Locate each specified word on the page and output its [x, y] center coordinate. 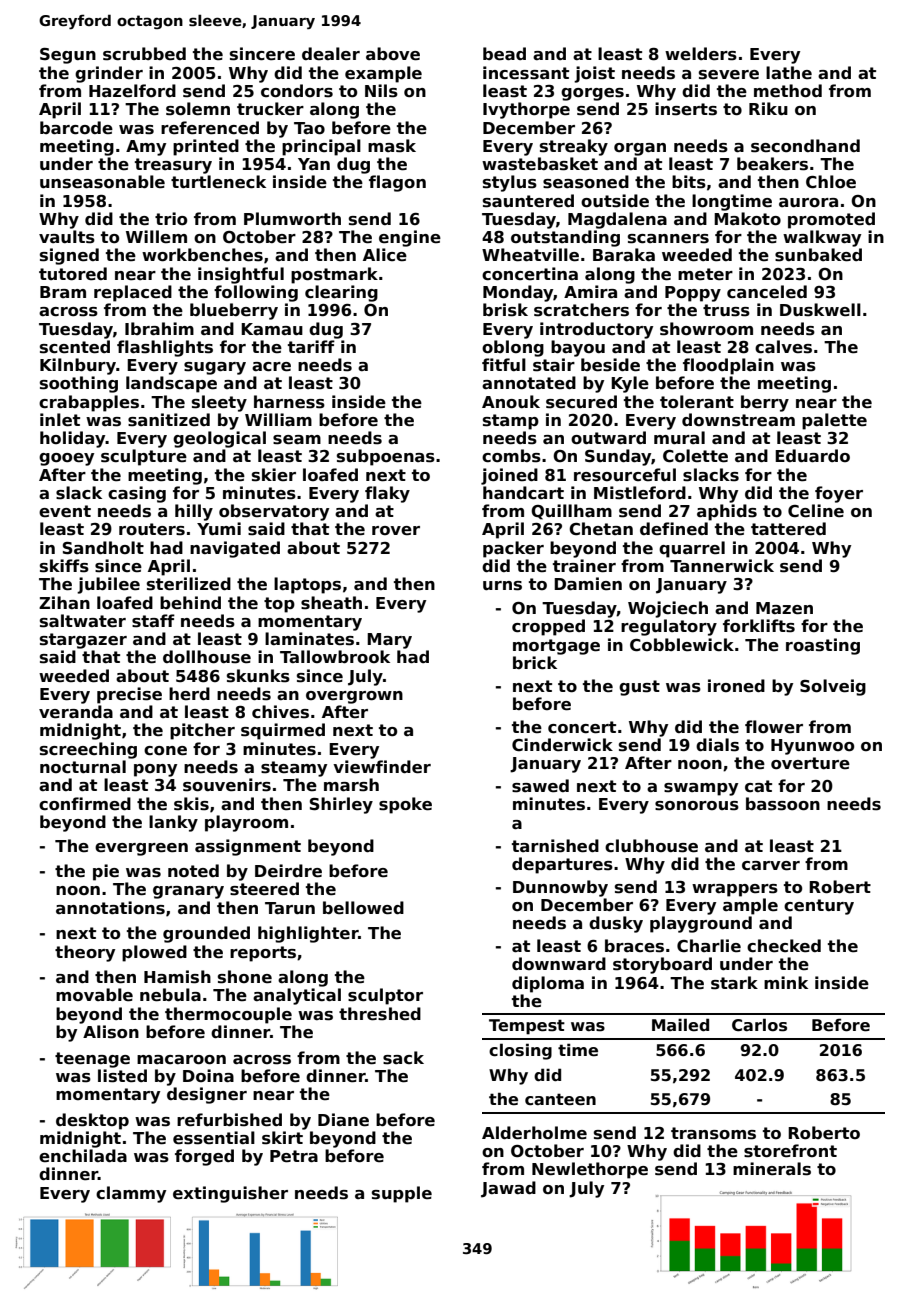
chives [280, 712]
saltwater [83, 621]
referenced [210, 128]
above [393, 54]
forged [204, 1157]
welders [701, 54]
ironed [736, 686]
